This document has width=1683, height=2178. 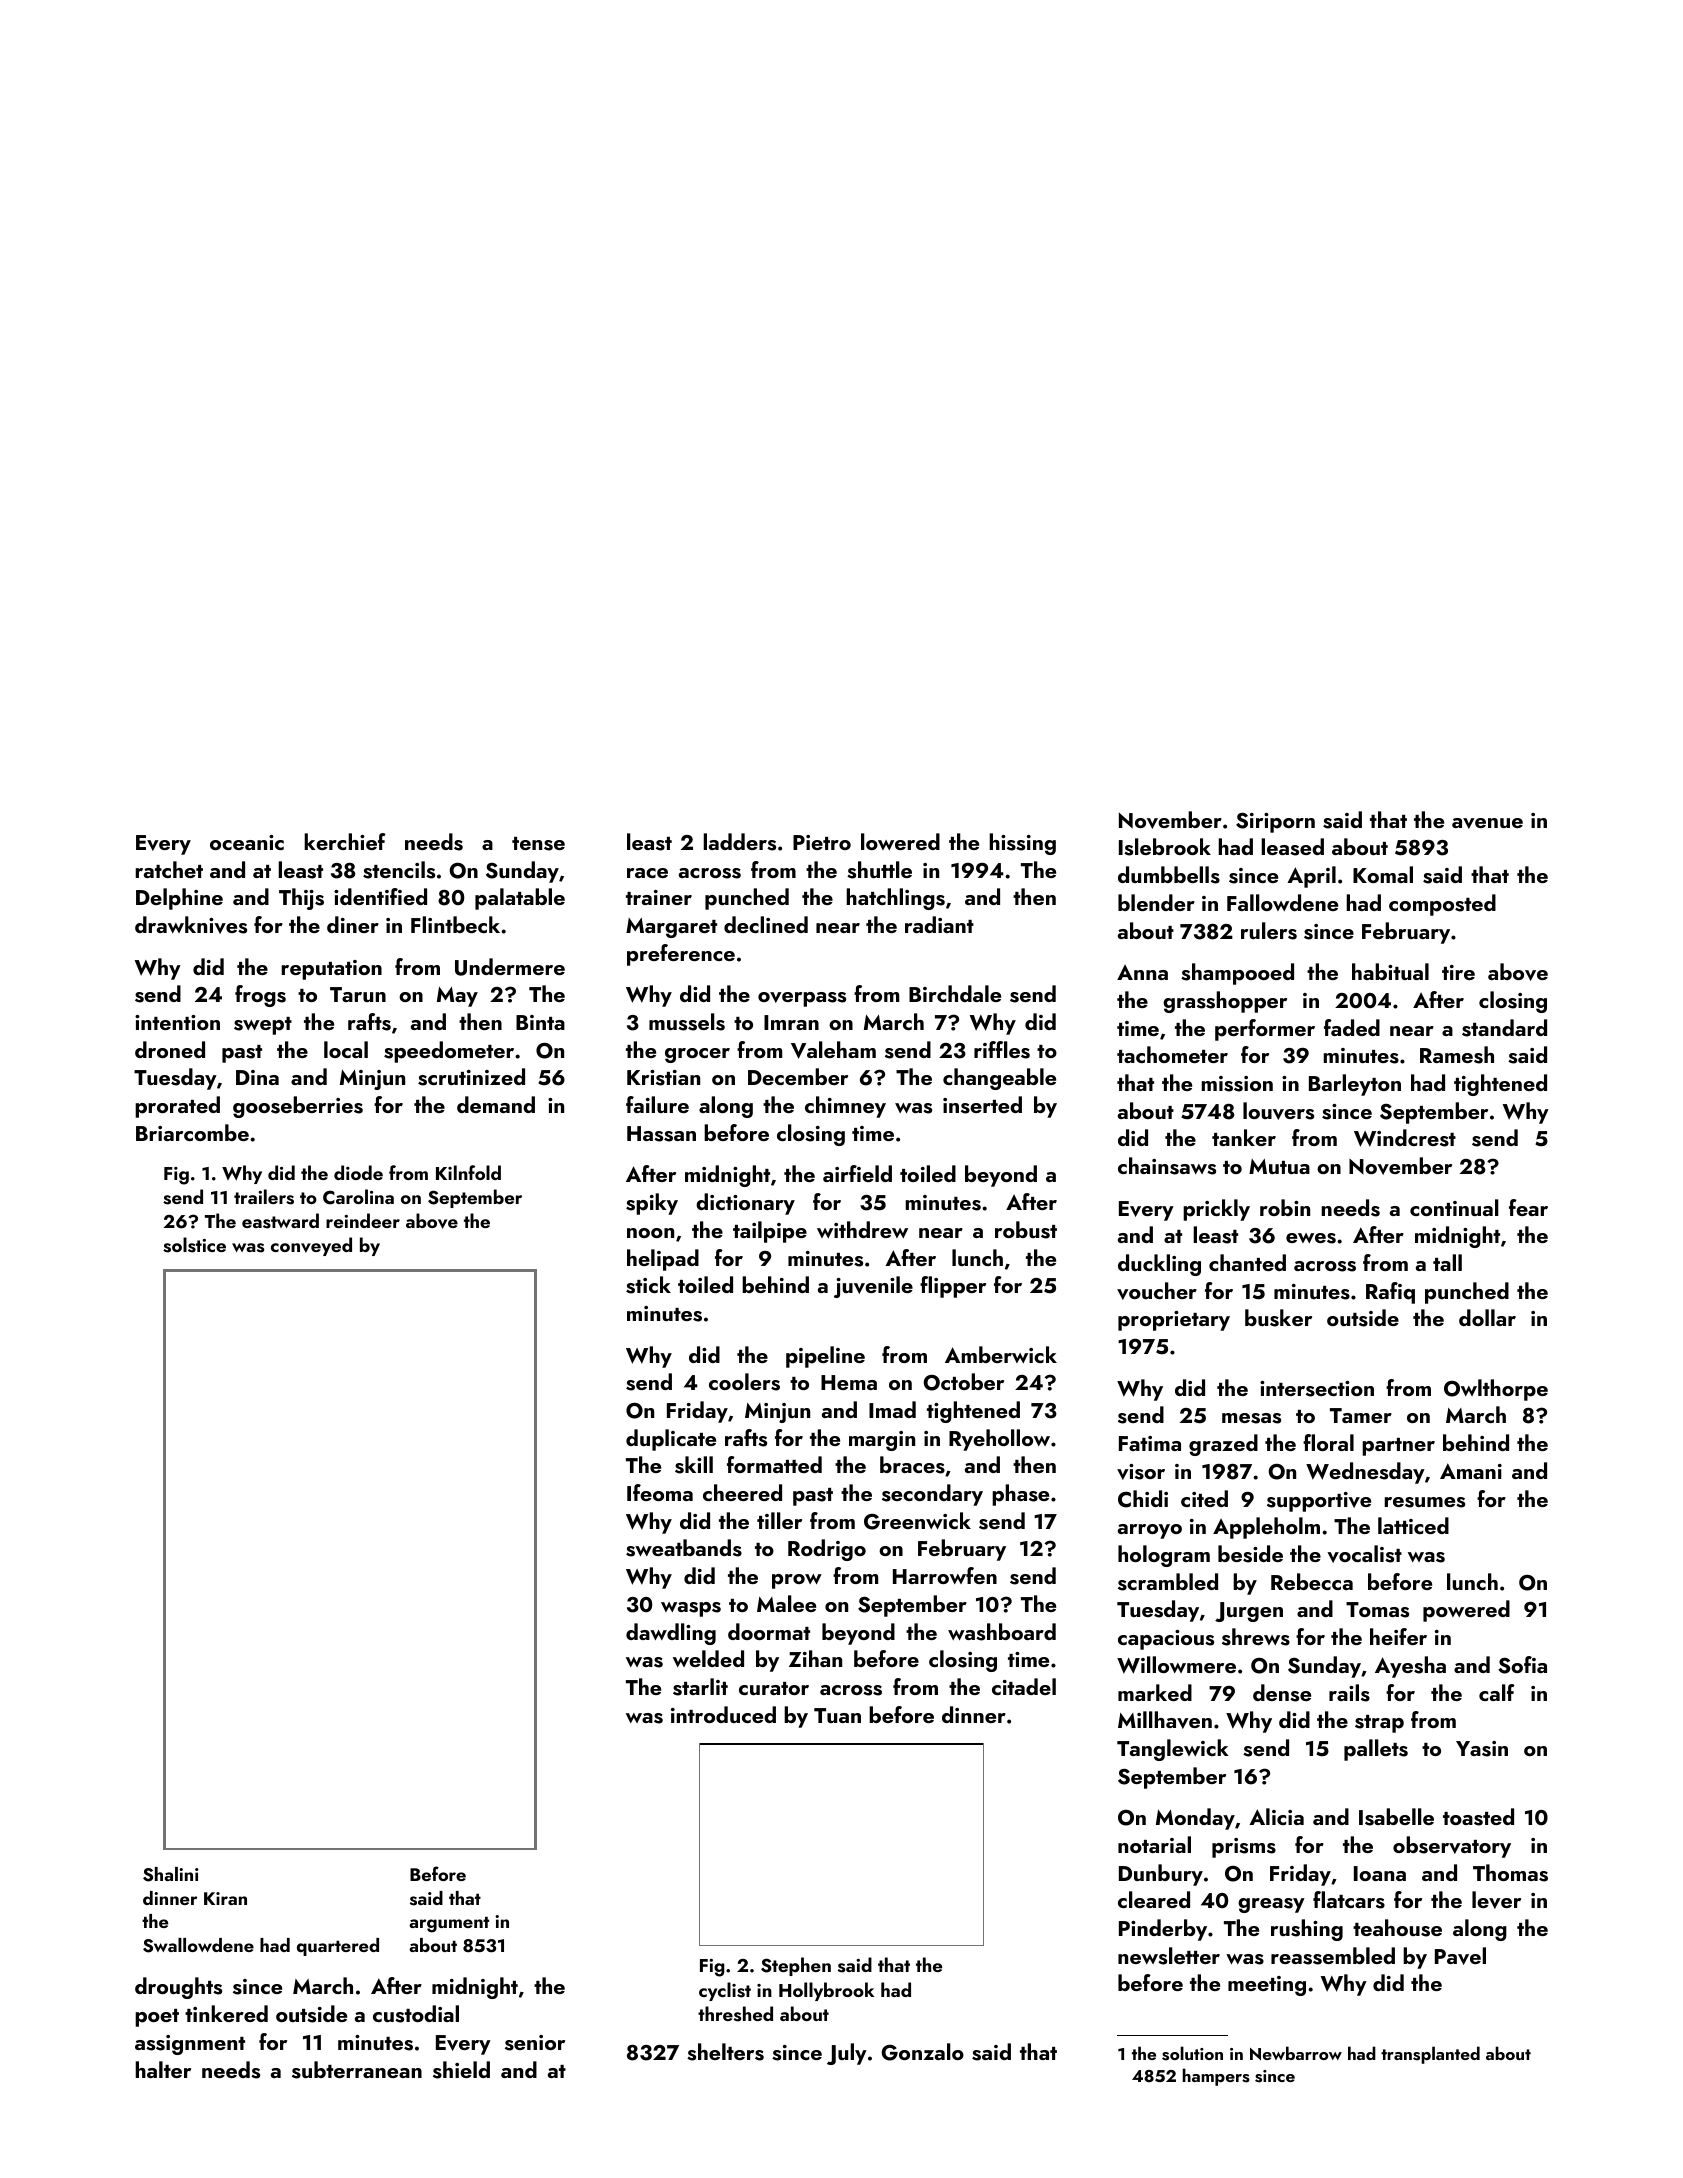 What do you see at coordinates (1457, 1055) in the document?
I see `Ramesh` at bounding box center [1457, 1055].
